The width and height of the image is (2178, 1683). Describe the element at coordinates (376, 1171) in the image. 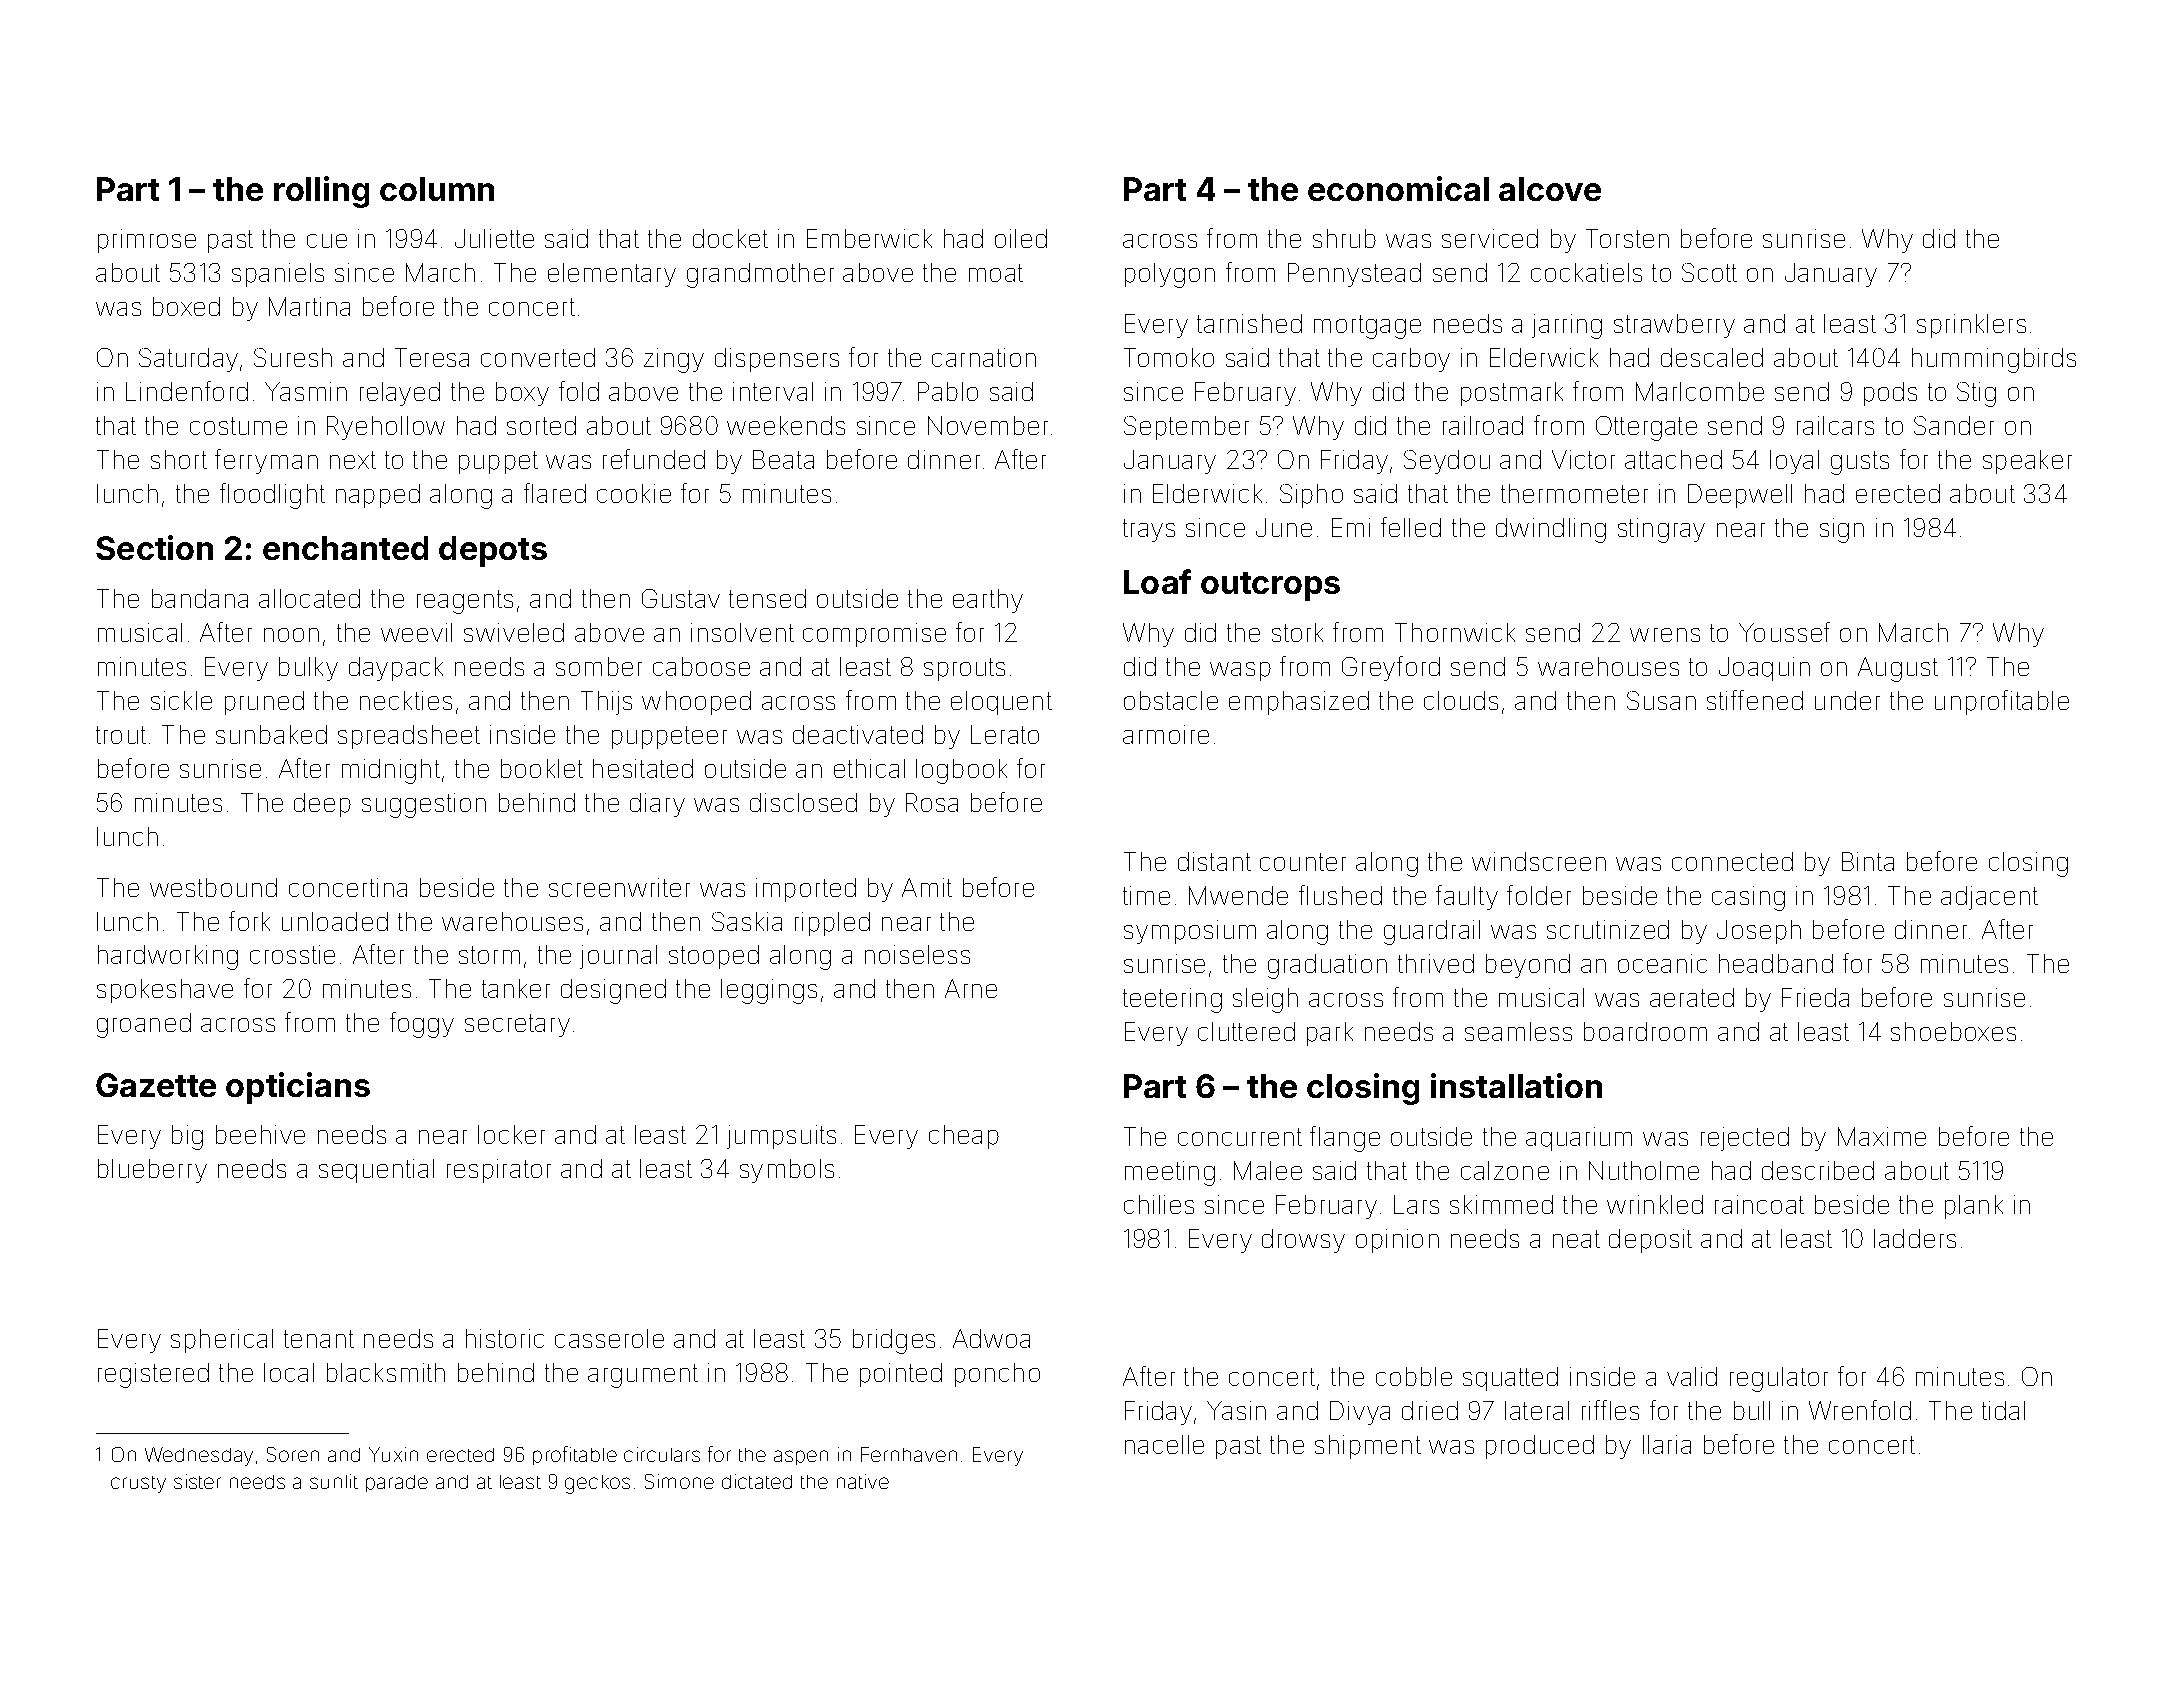

I see `sequential` at that location.
